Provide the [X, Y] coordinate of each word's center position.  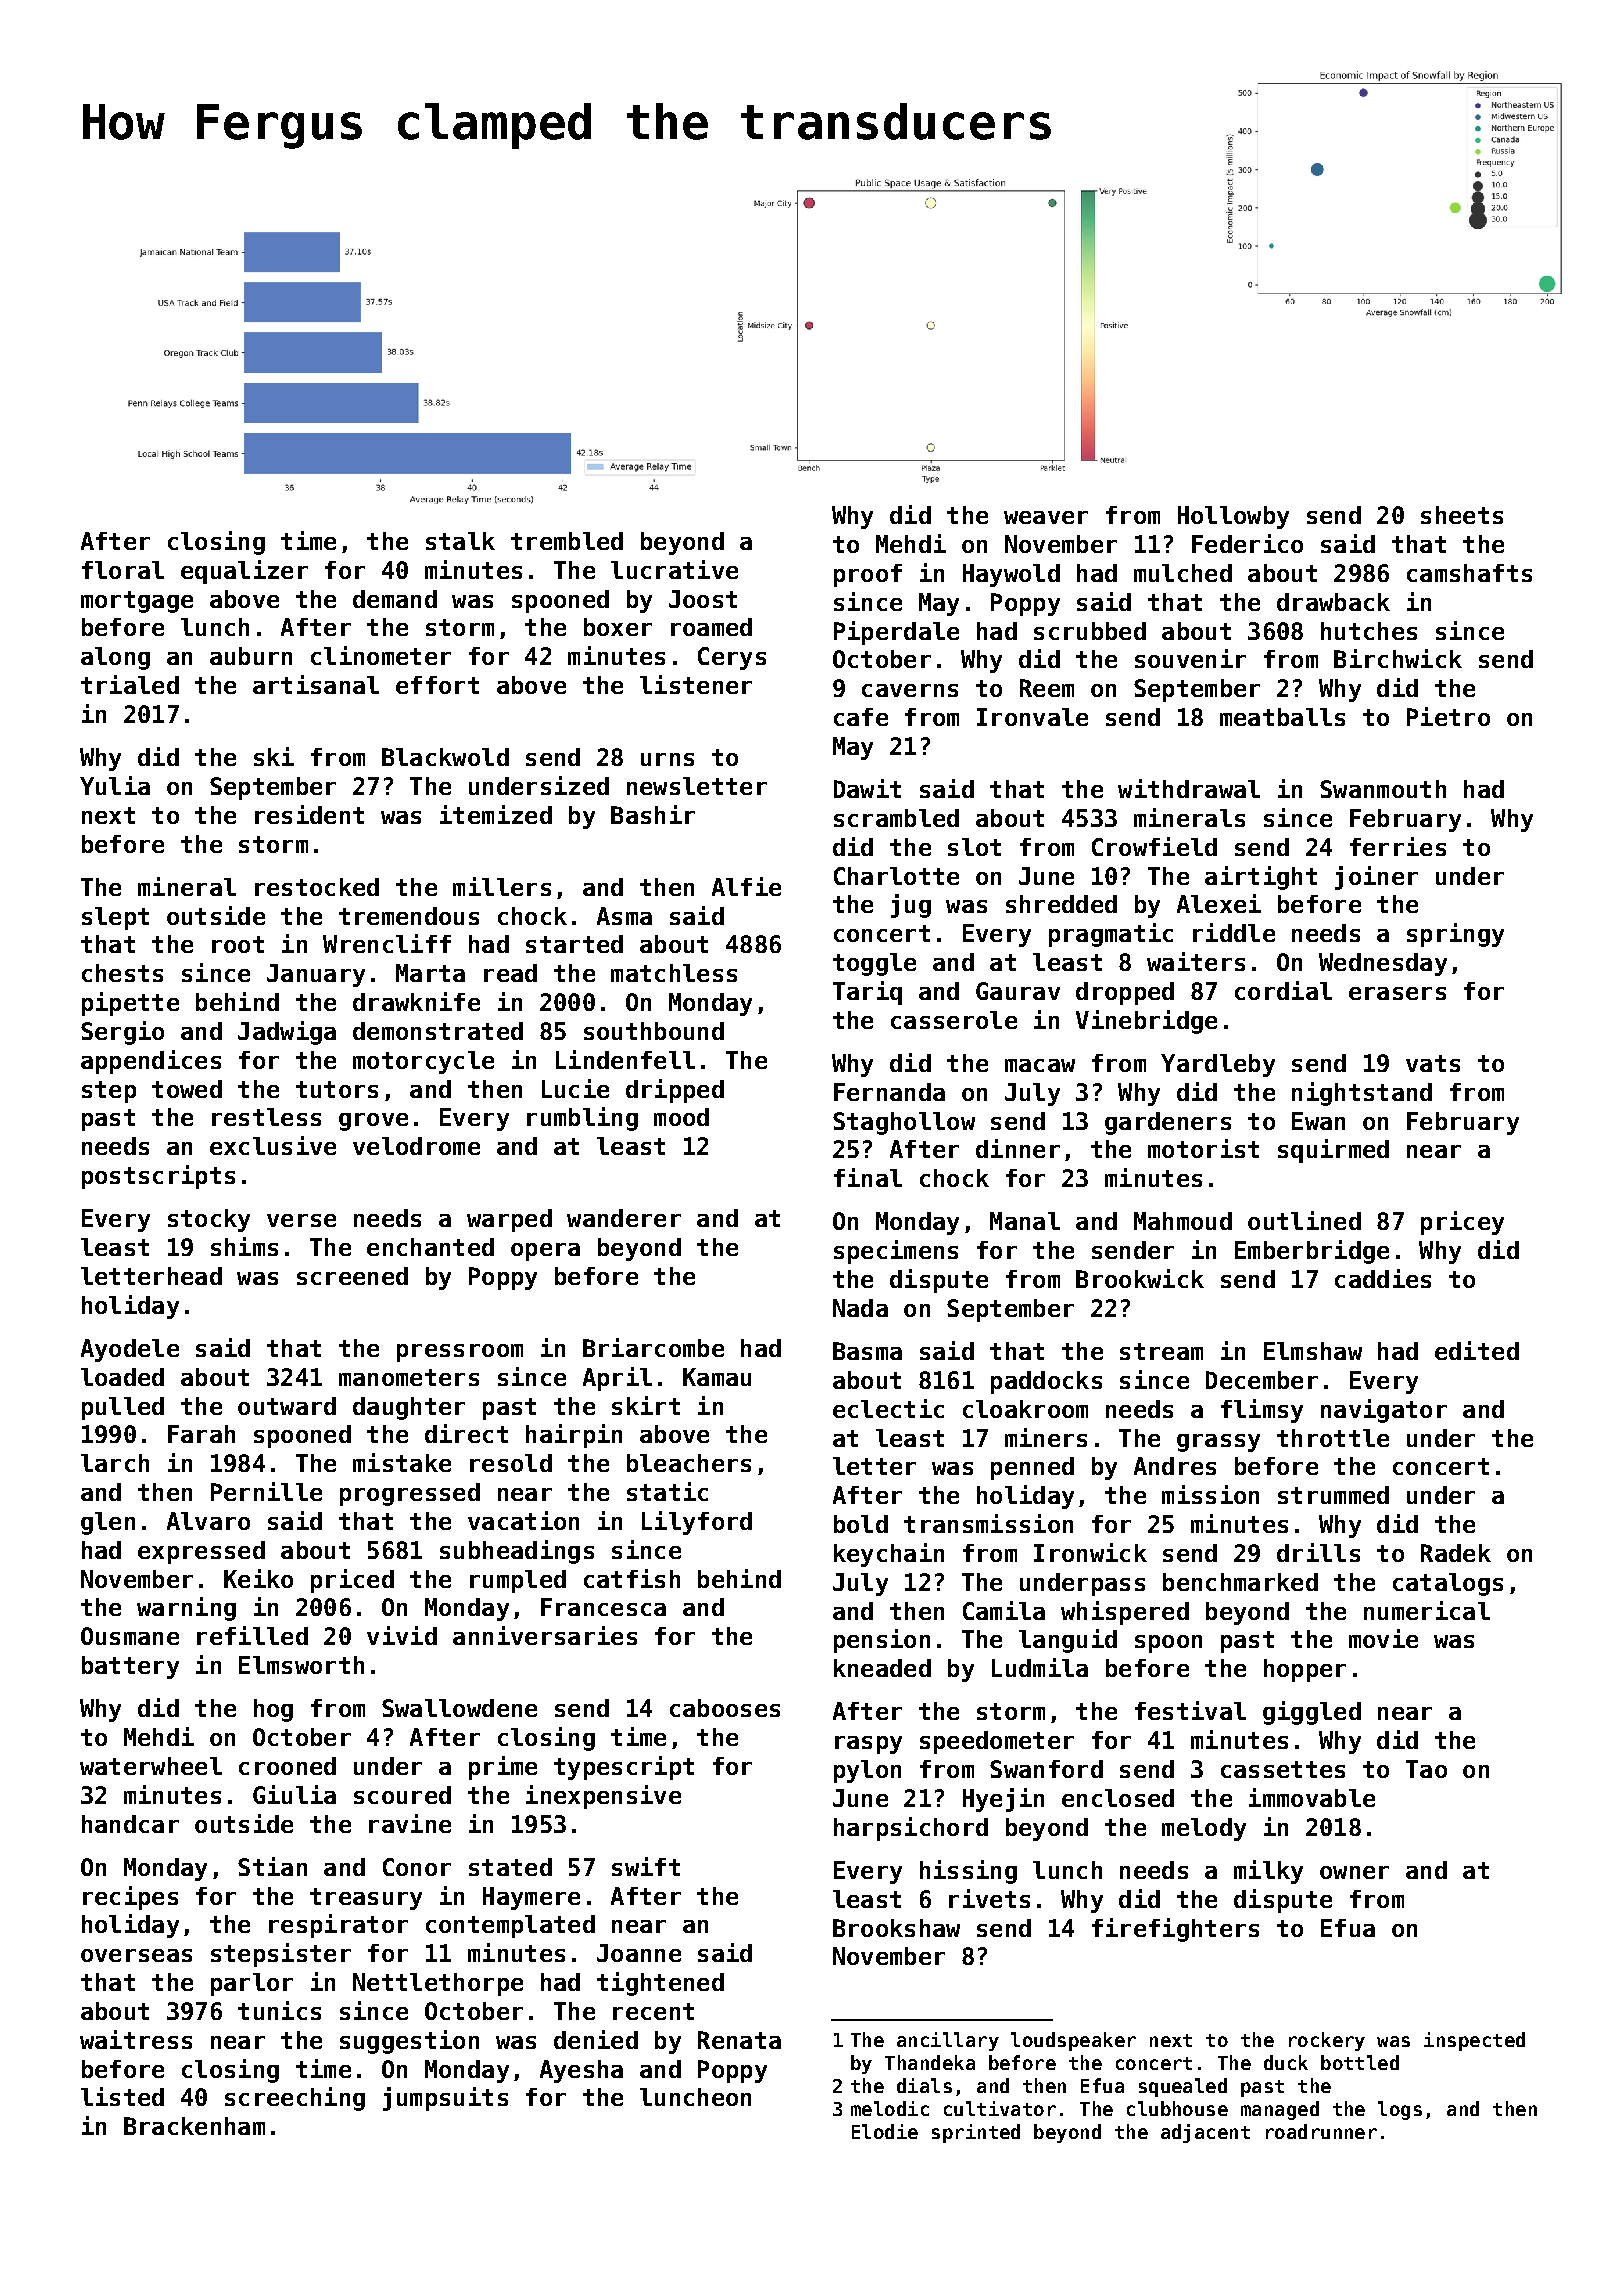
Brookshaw [896, 1928]
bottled [1360, 2062]
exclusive [273, 1145]
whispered [1125, 1613]
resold [511, 1463]
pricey [1462, 1223]
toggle [874, 964]
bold [861, 1524]
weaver [1046, 517]
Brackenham [194, 2126]
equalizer [244, 572]
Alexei [1219, 903]
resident [309, 814]
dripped [675, 1091]
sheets [1462, 515]
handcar [130, 1824]
